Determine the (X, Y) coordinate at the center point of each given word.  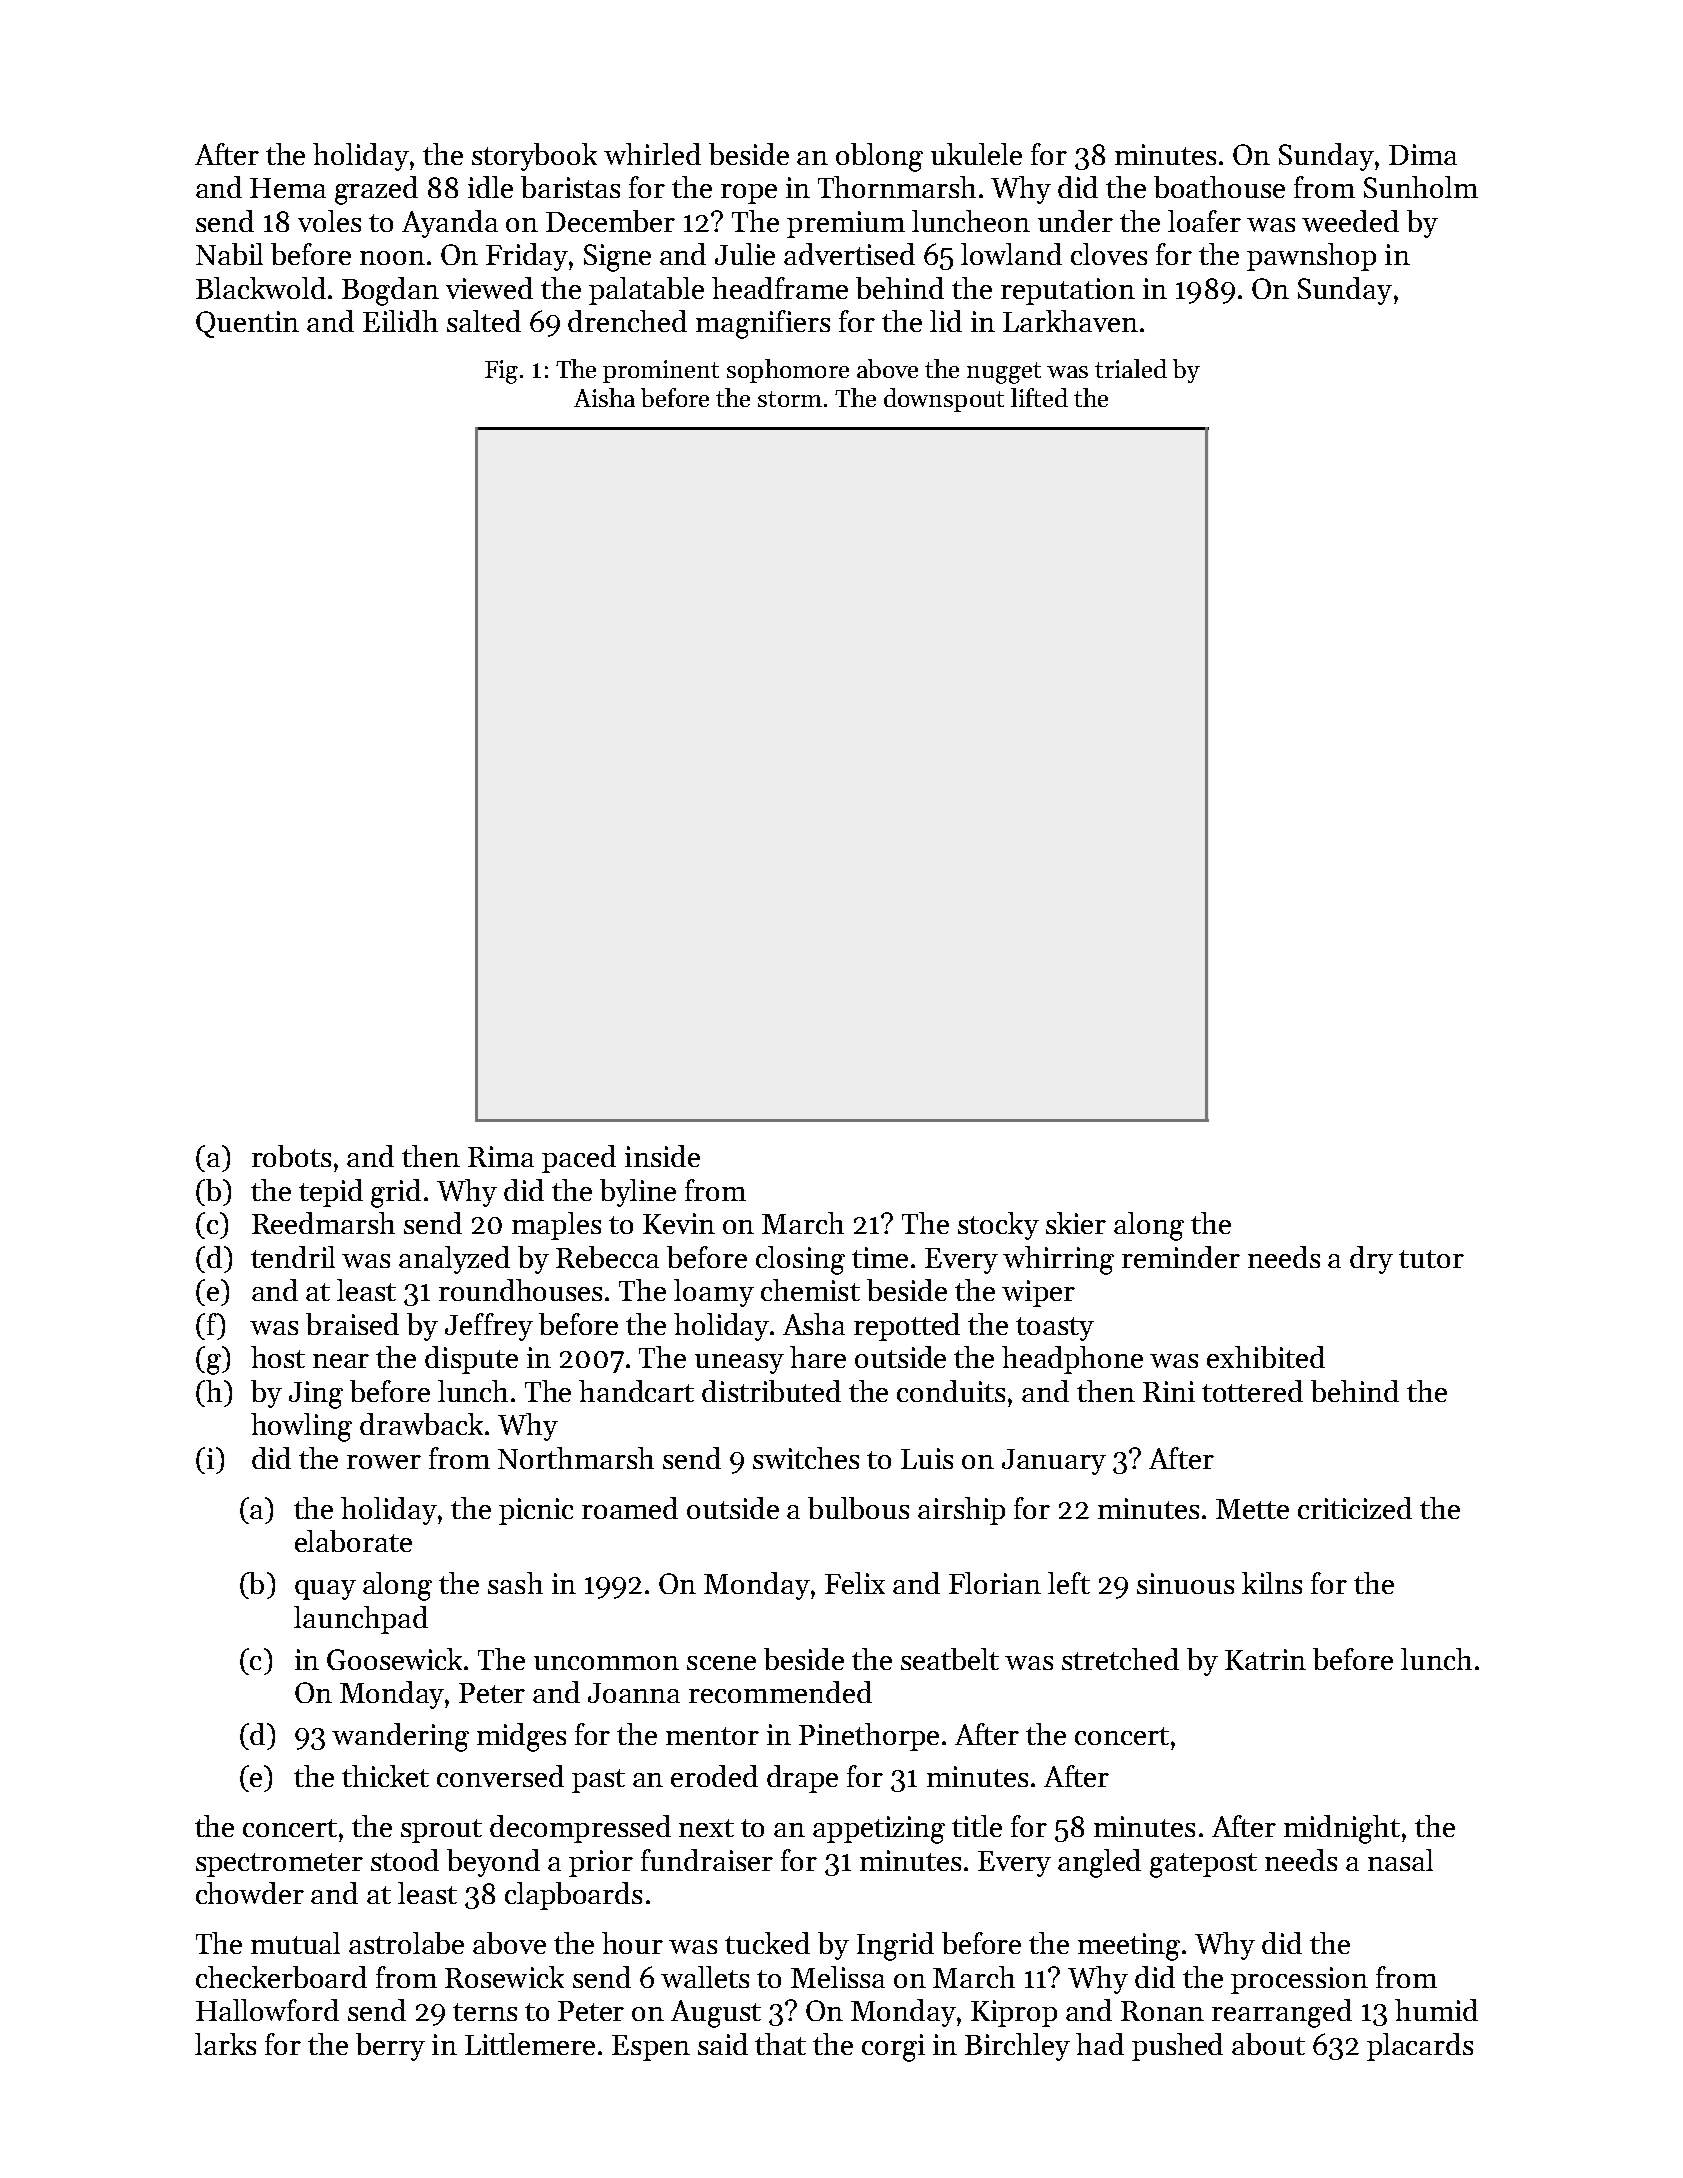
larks (225, 2044)
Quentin (247, 324)
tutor (1431, 1259)
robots (291, 1156)
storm (790, 399)
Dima (1423, 154)
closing (800, 1260)
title (977, 1826)
